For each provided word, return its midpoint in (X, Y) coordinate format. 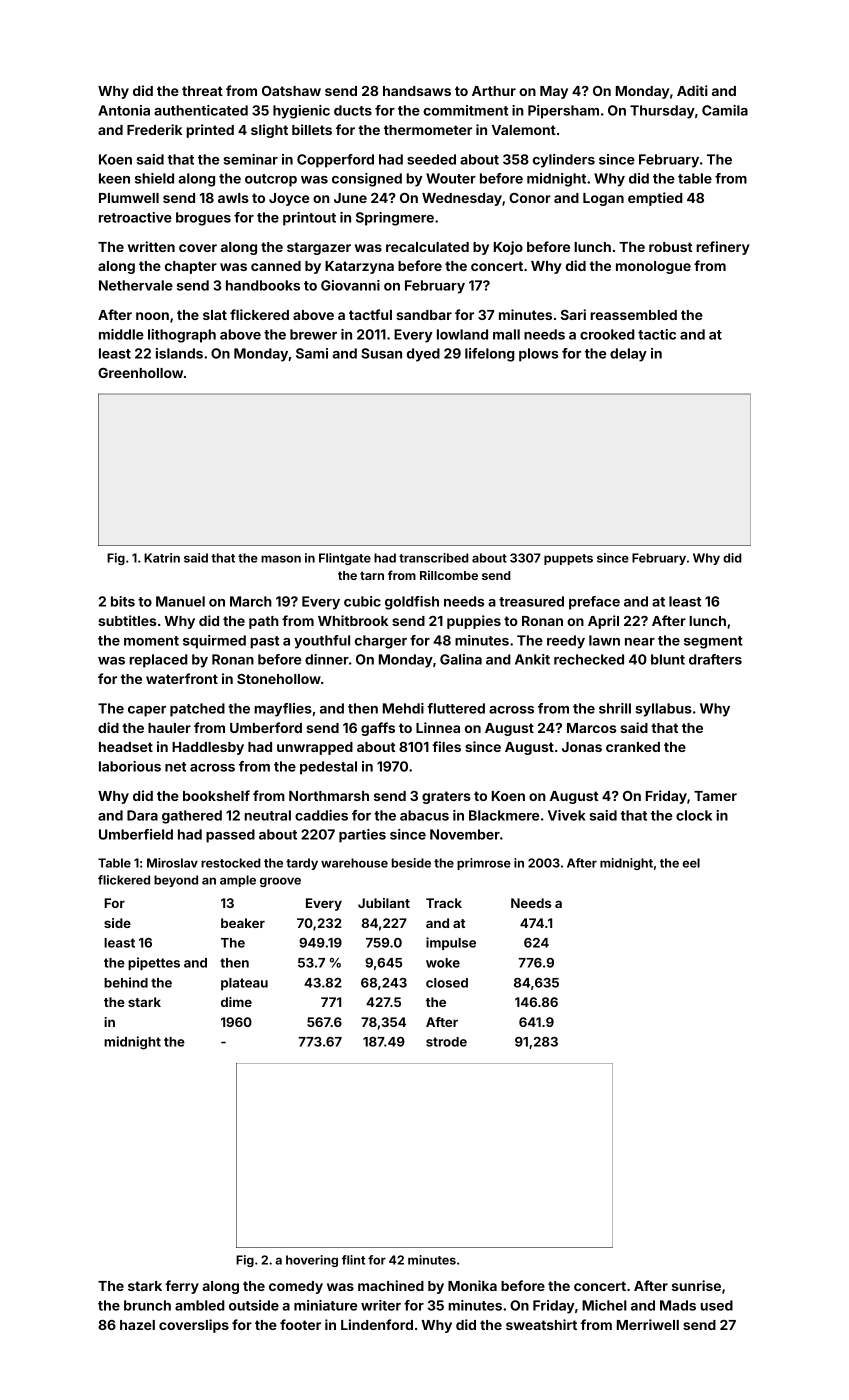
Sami (312, 353)
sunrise (696, 1285)
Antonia (124, 110)
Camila (725, 110)
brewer (313, 334)
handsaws (417, 91)
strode (446, 1042)
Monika (472, 1285)
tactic (657, 334)
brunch (147, 1305)
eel (691, 863)
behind (126, 982)
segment (713, 642)
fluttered (456, 708)
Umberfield (136, 834)
